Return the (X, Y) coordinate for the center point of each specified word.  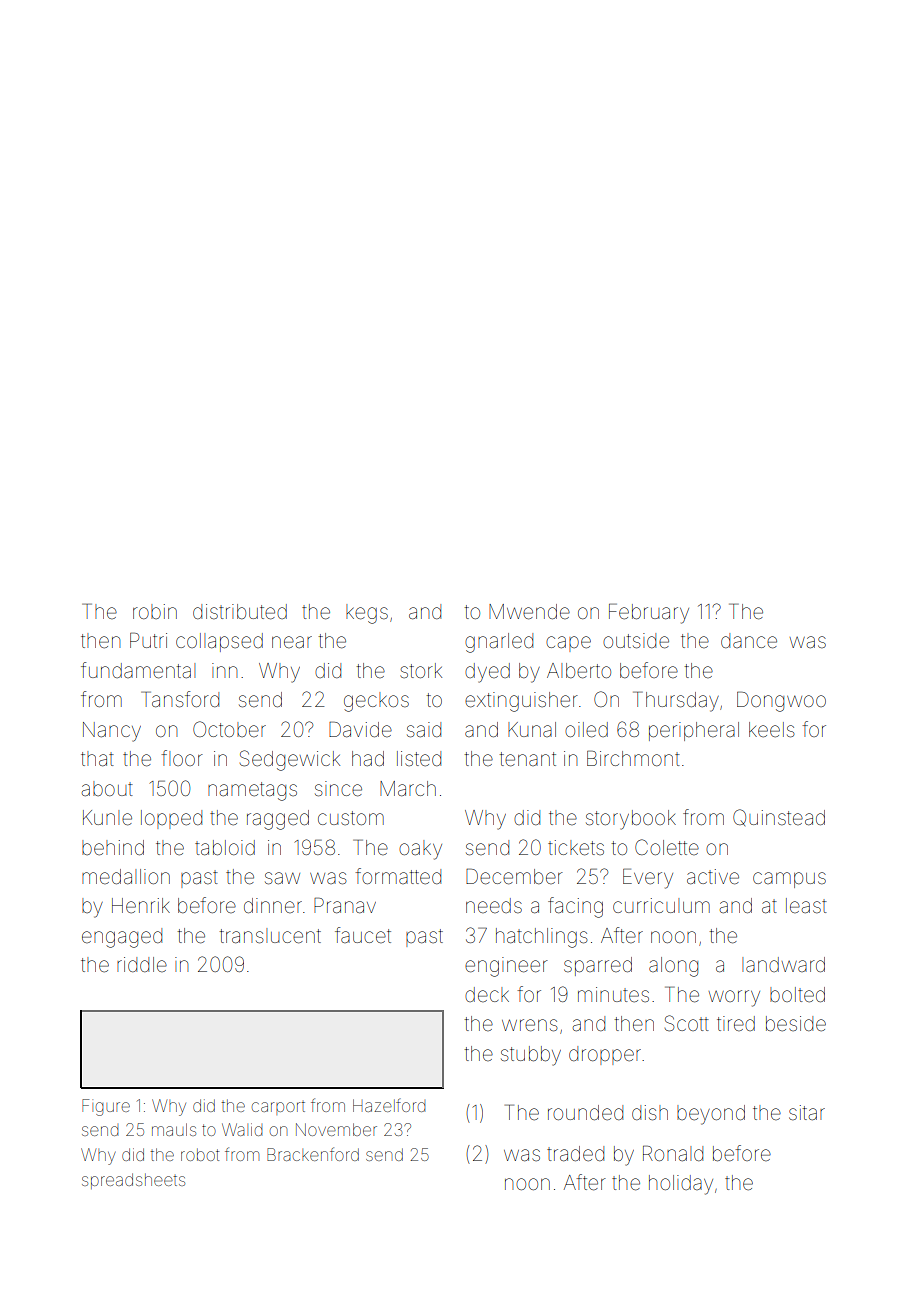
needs (494, 905)
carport (278, 1108)
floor (182, 758)
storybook (631, 820)
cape (568, 644)
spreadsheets (133, 1181)
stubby (531, 1056)
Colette (667, 847)
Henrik (141, 905)
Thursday (676, 702)
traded (575, 1153)
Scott (687, 1023)
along (673, 967)
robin (155, 611)
